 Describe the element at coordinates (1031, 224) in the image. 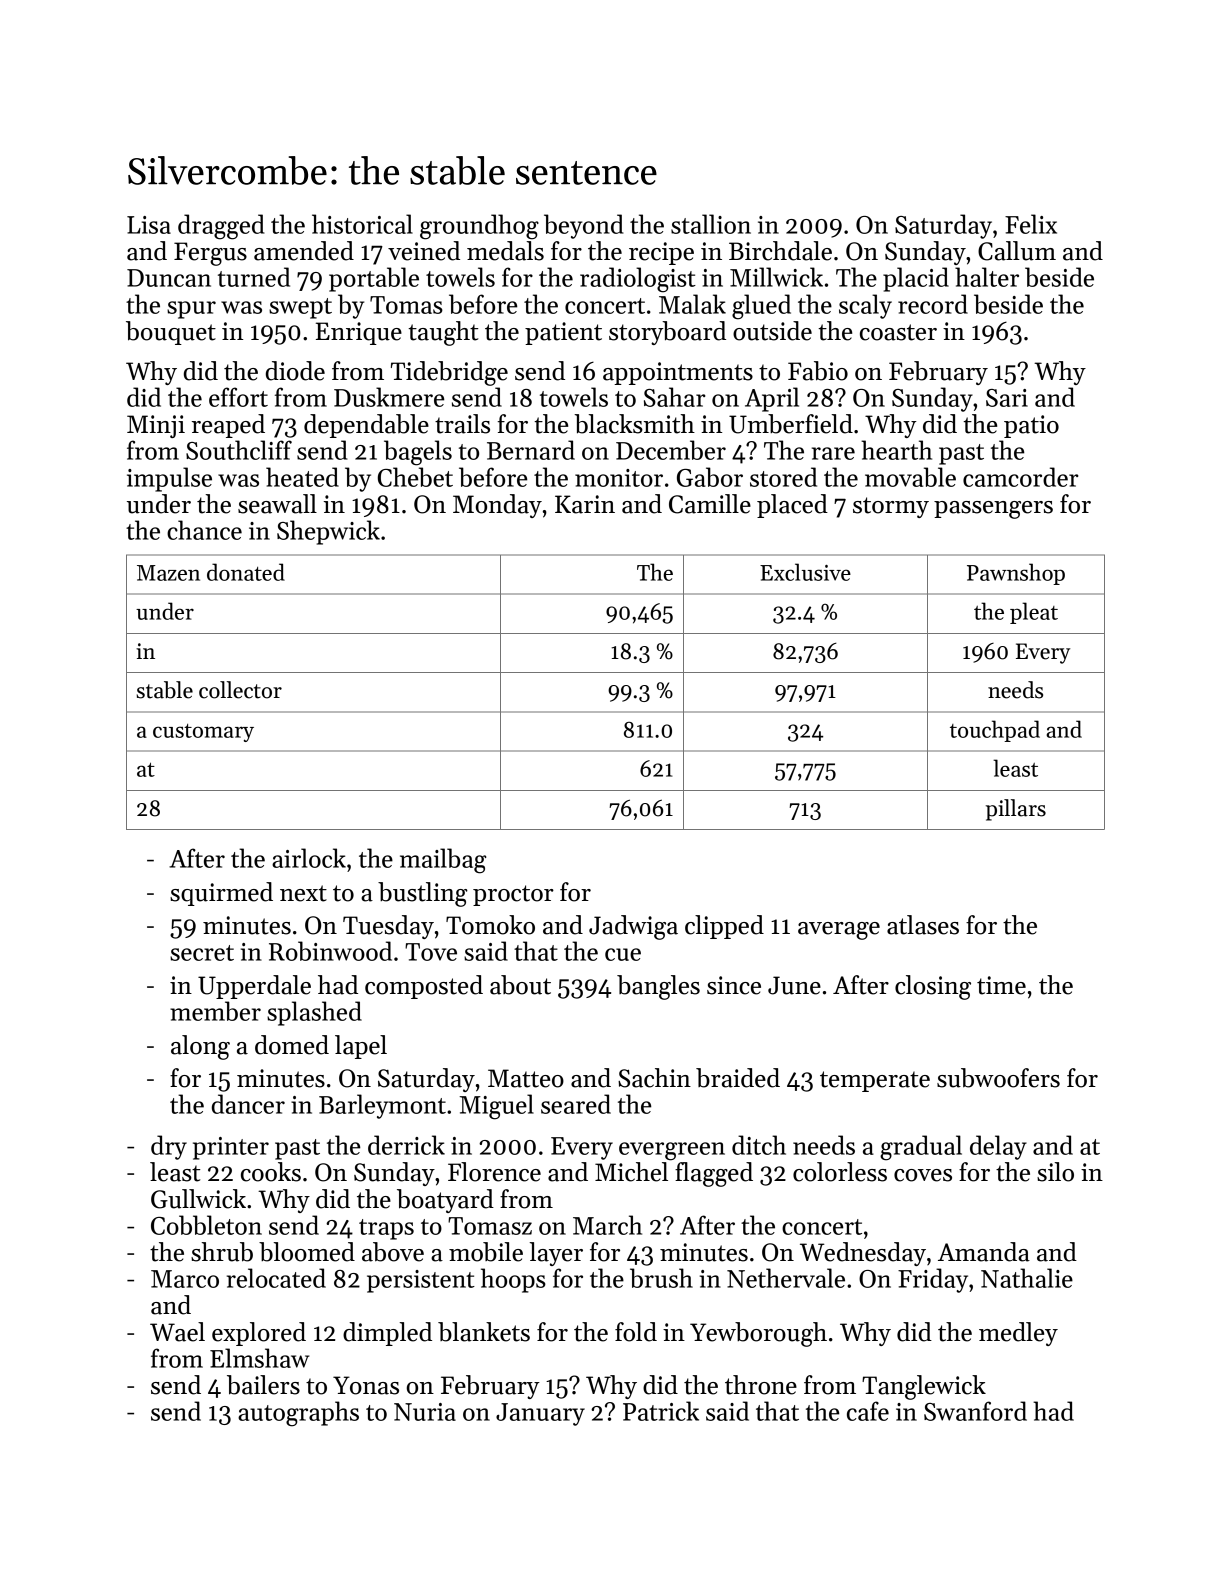

I see `Felix` at that location.
